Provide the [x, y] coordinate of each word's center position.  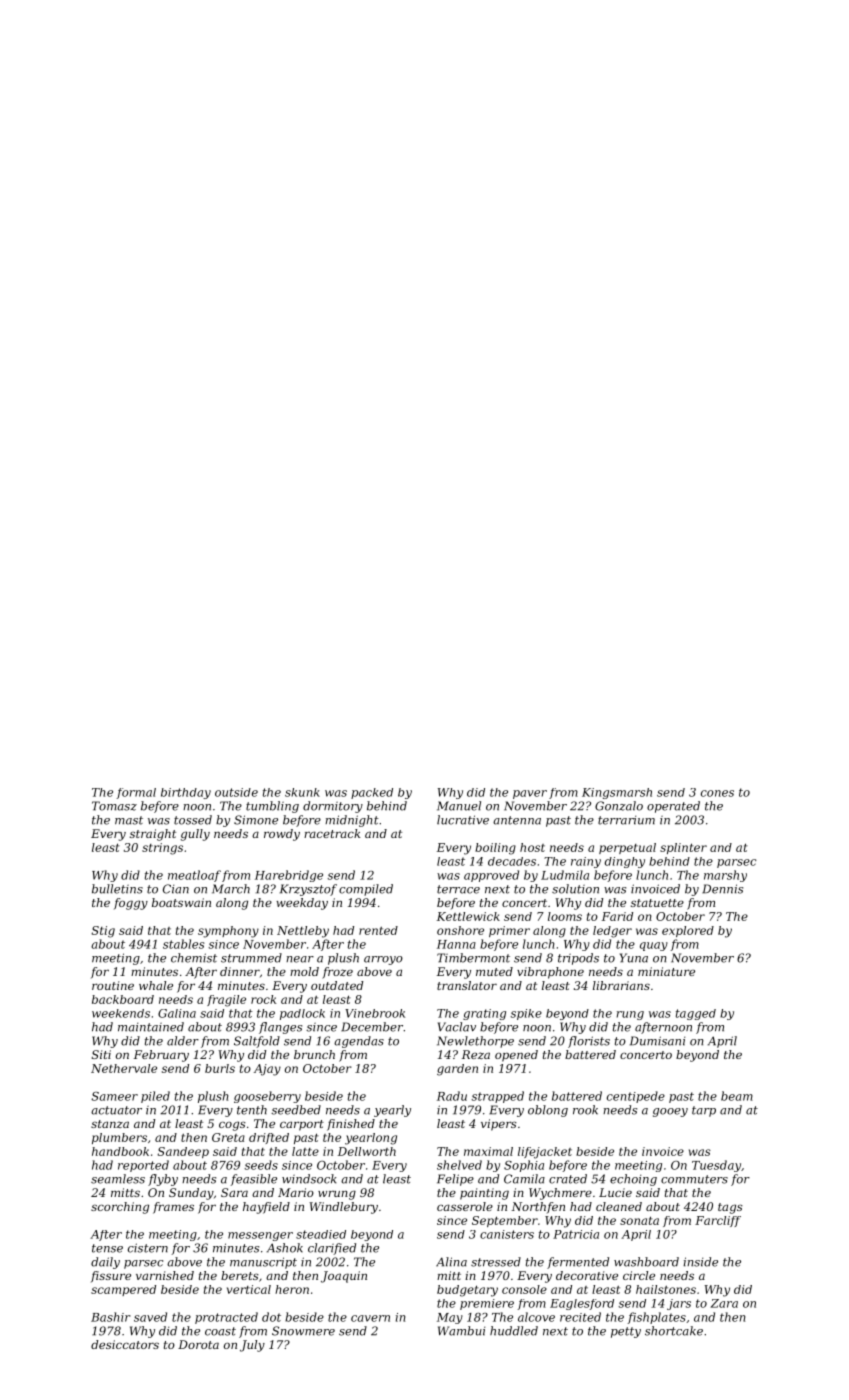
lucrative [463, 820]
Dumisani [657, 1041]
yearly [392, 1111]
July [252, 1346]
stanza [110, 1124]
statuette [657, 903]
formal [136, 793]
